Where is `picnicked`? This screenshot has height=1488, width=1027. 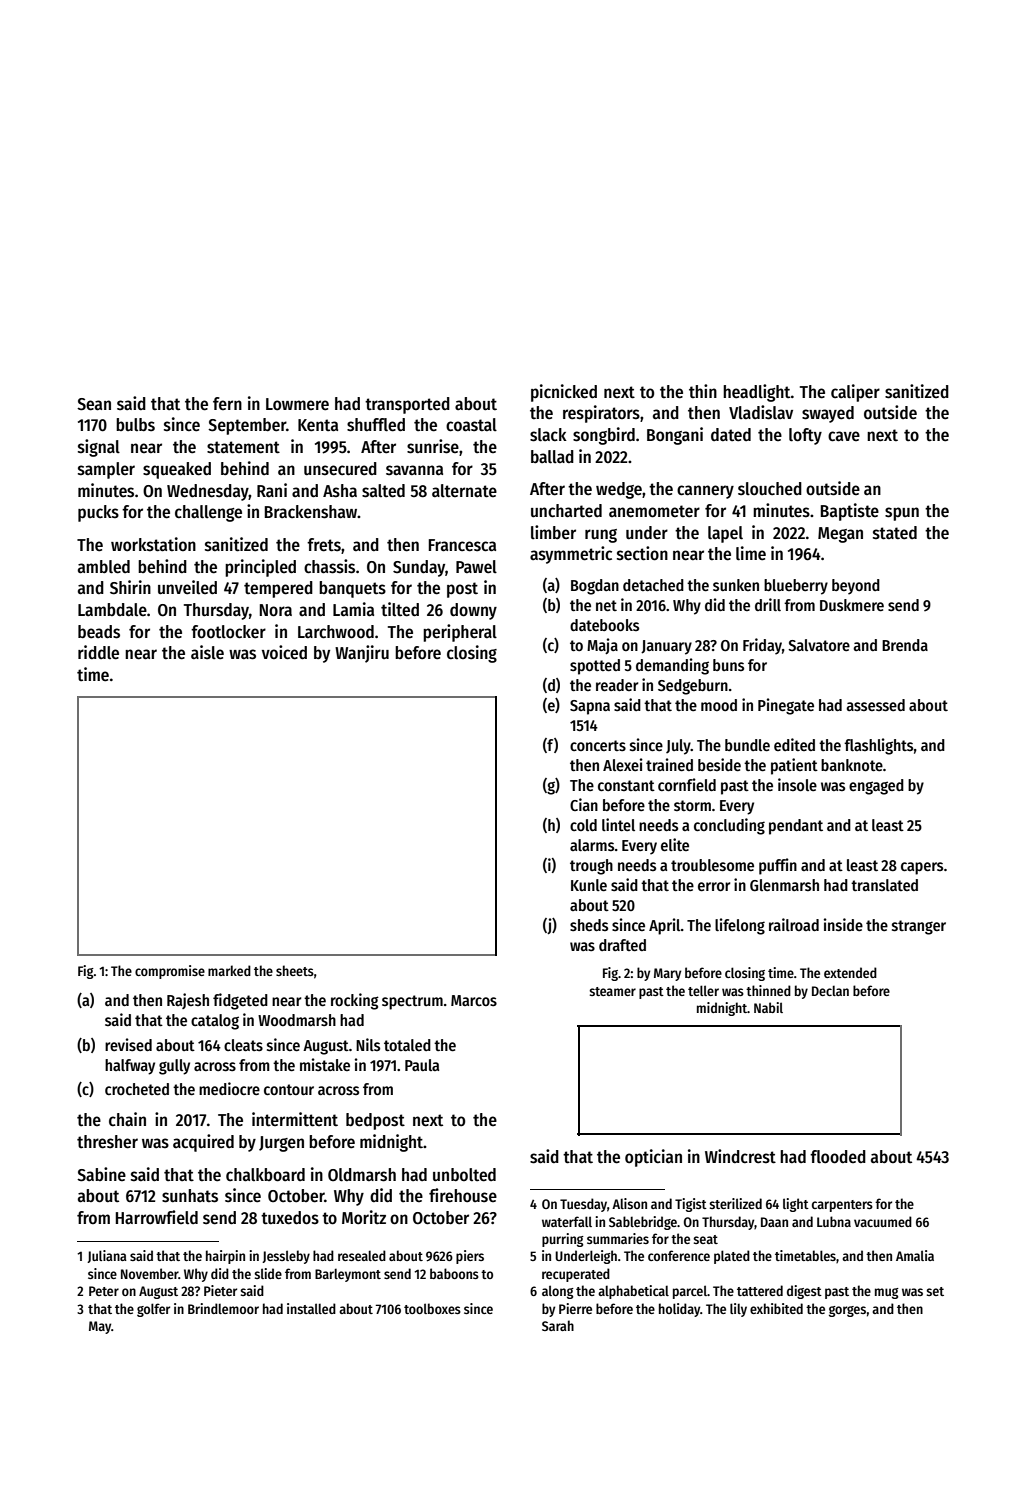 picnicked is located at coordinates (564, 393).
